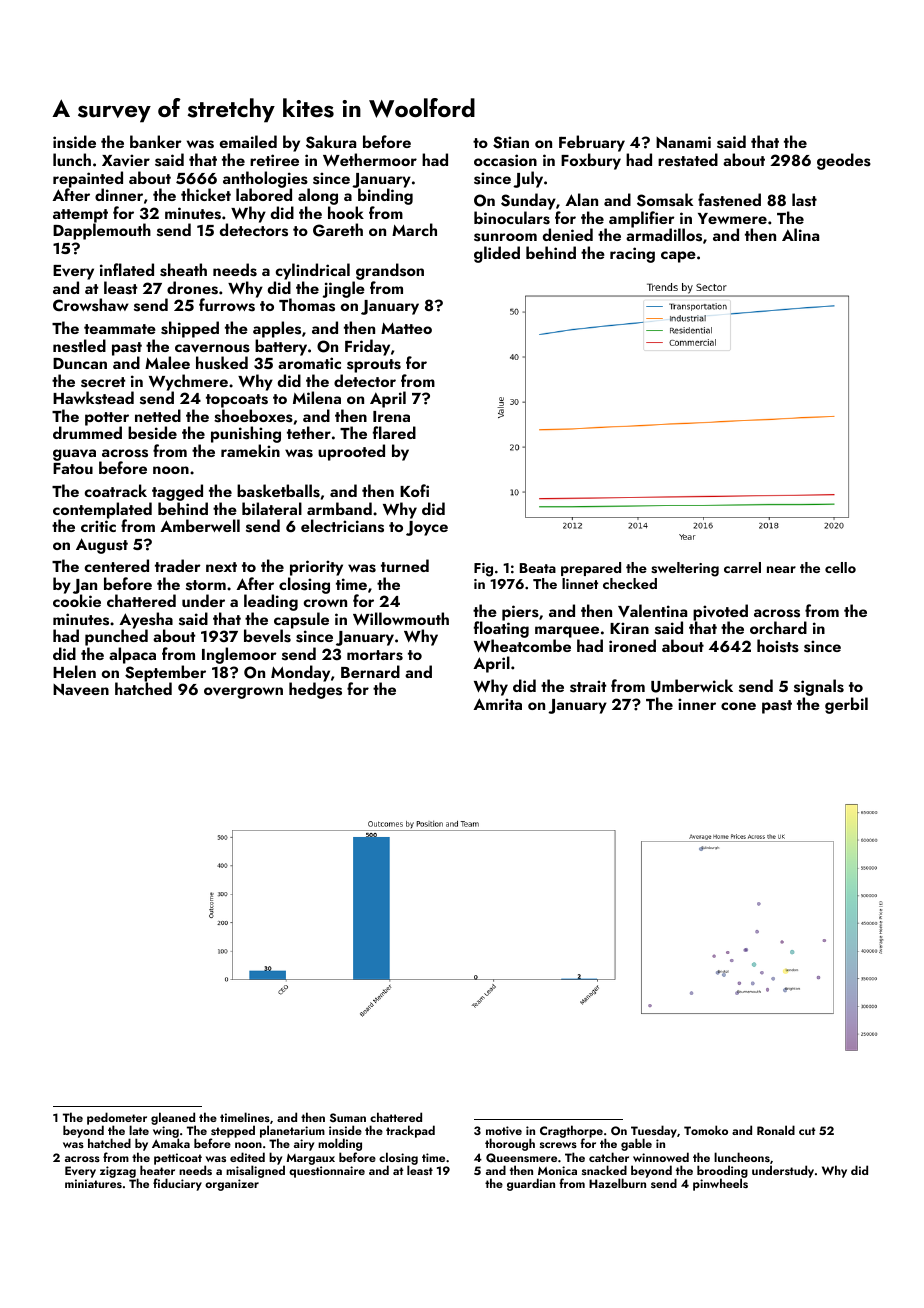 This page has width=924, height=1308. Describe the element at coordinates (688, 160) in the page. I see `restated` at that location.
